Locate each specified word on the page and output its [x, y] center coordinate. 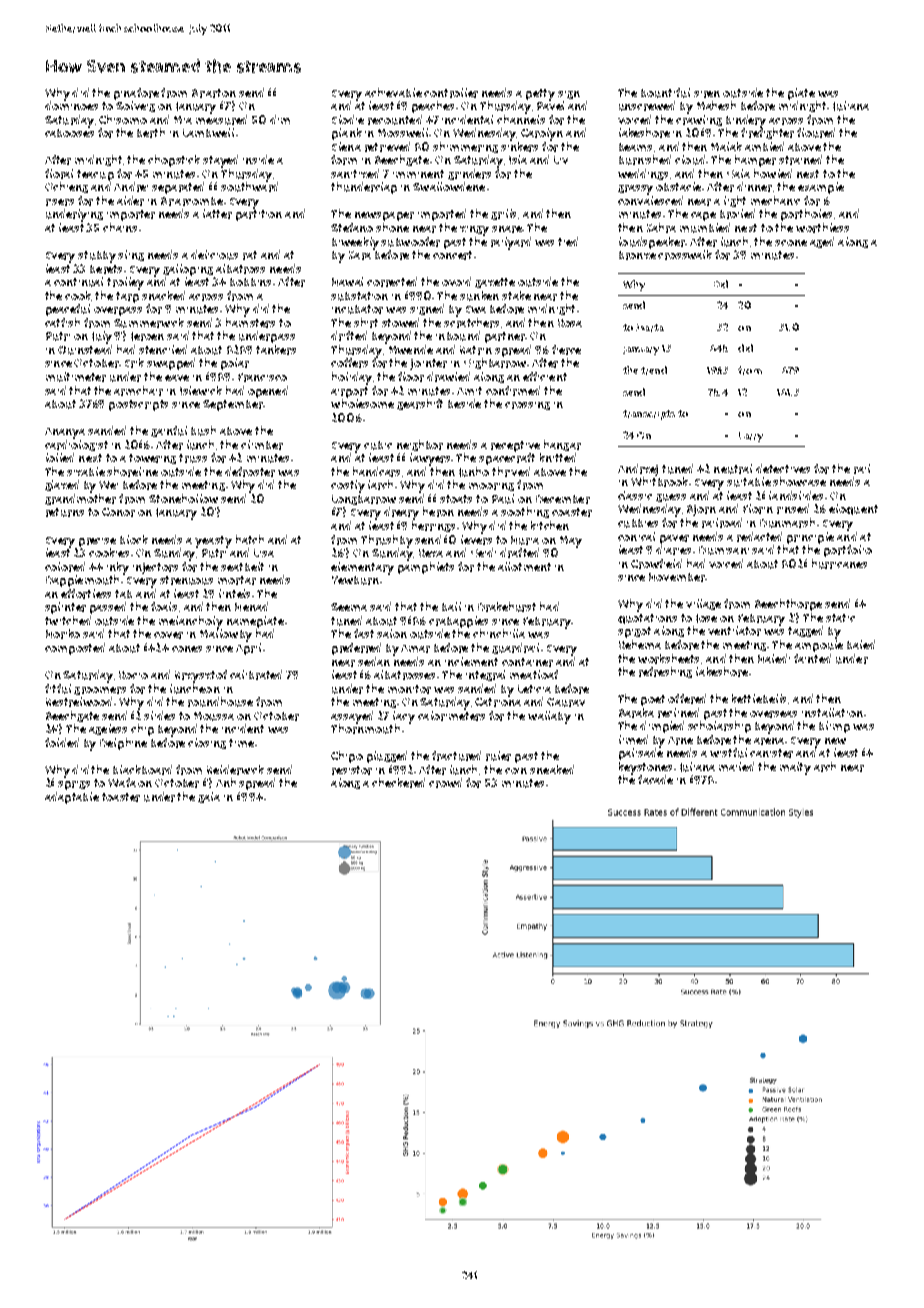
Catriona [498, 702]
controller [451, 93]
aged [822, 242]
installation [832, 712]
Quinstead [85, 350]
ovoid [456, 281]
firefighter [767, 133]
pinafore [136, 94]
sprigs [74, 785]
